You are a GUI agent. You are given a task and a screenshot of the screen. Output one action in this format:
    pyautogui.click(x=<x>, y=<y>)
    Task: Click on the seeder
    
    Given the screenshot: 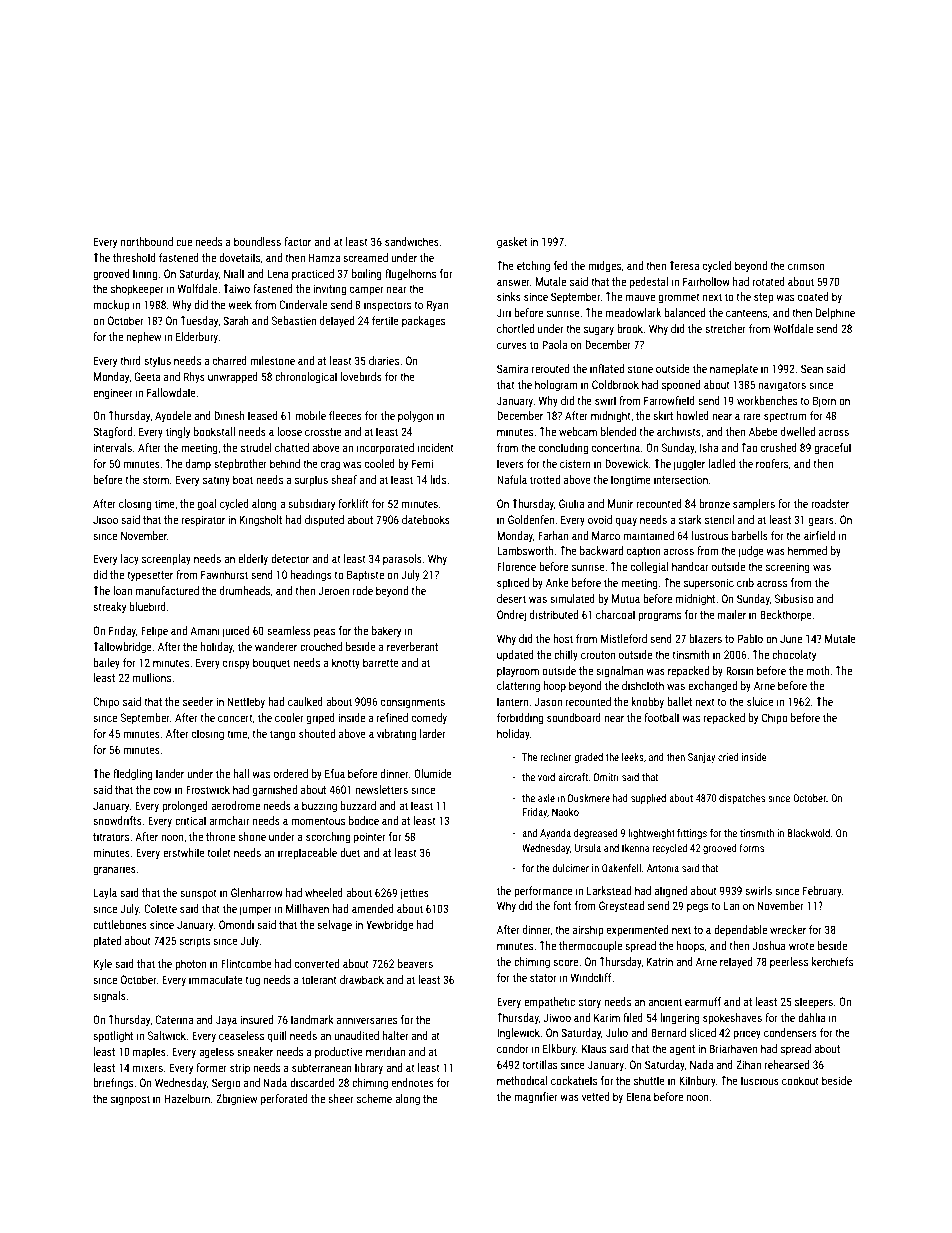 What is the action you would take?
    pyautogui.click(x=198, y=701)
